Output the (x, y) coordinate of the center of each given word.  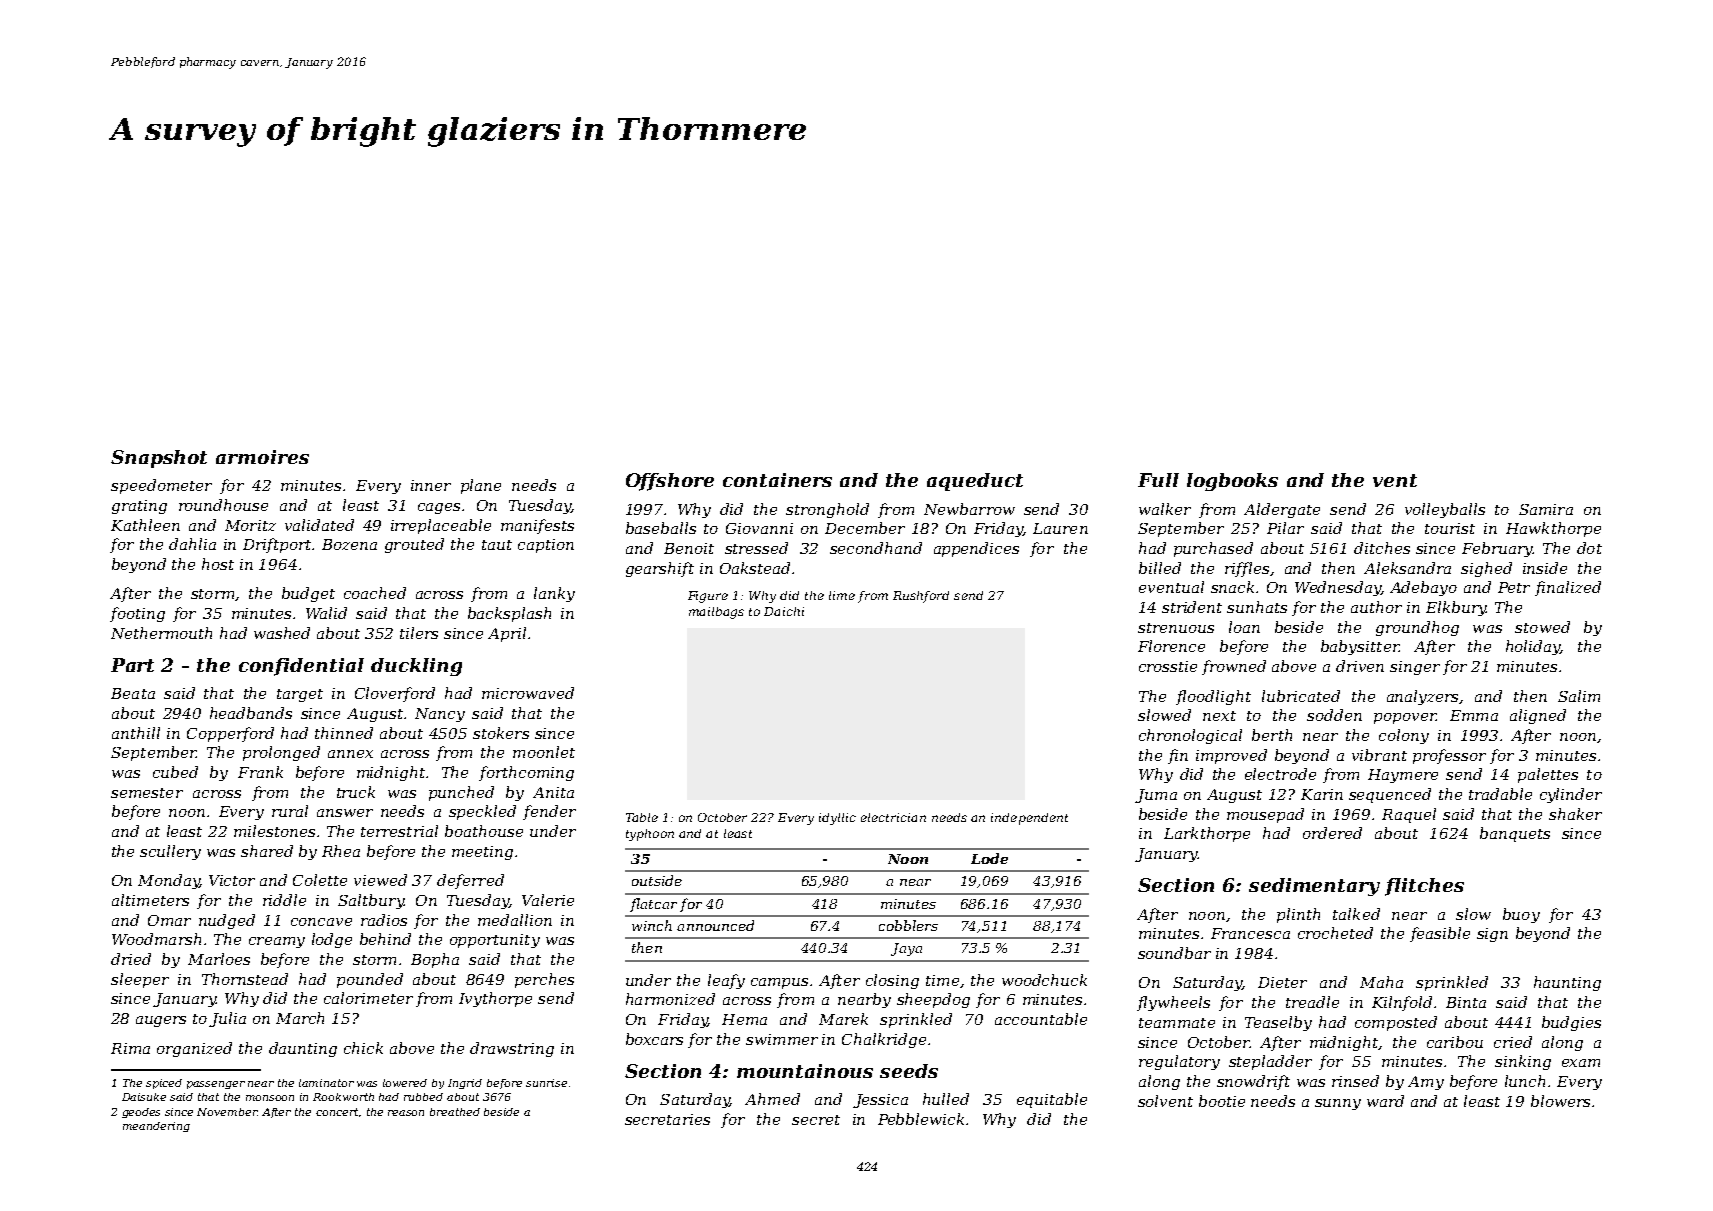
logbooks (1232, 482)
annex (350, 754)
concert (337, 1112)
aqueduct (975, 482)
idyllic (837, 819)
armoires (262, 457)
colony (1404, 736)
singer (1415, 668)
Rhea (341, 851)
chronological (1190, 736)
